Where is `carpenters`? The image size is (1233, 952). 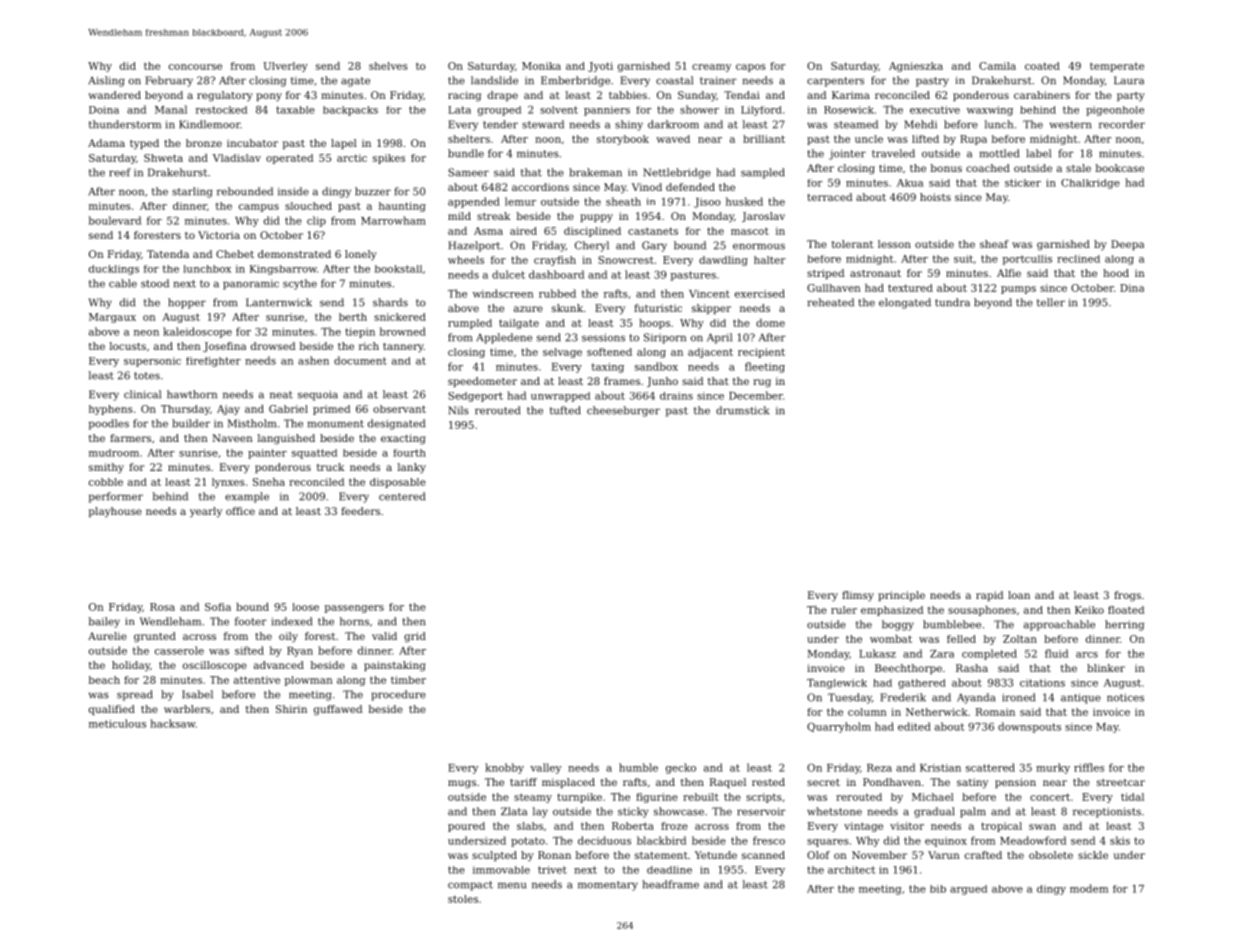
carpenters is located at coordinates (835, 82).
